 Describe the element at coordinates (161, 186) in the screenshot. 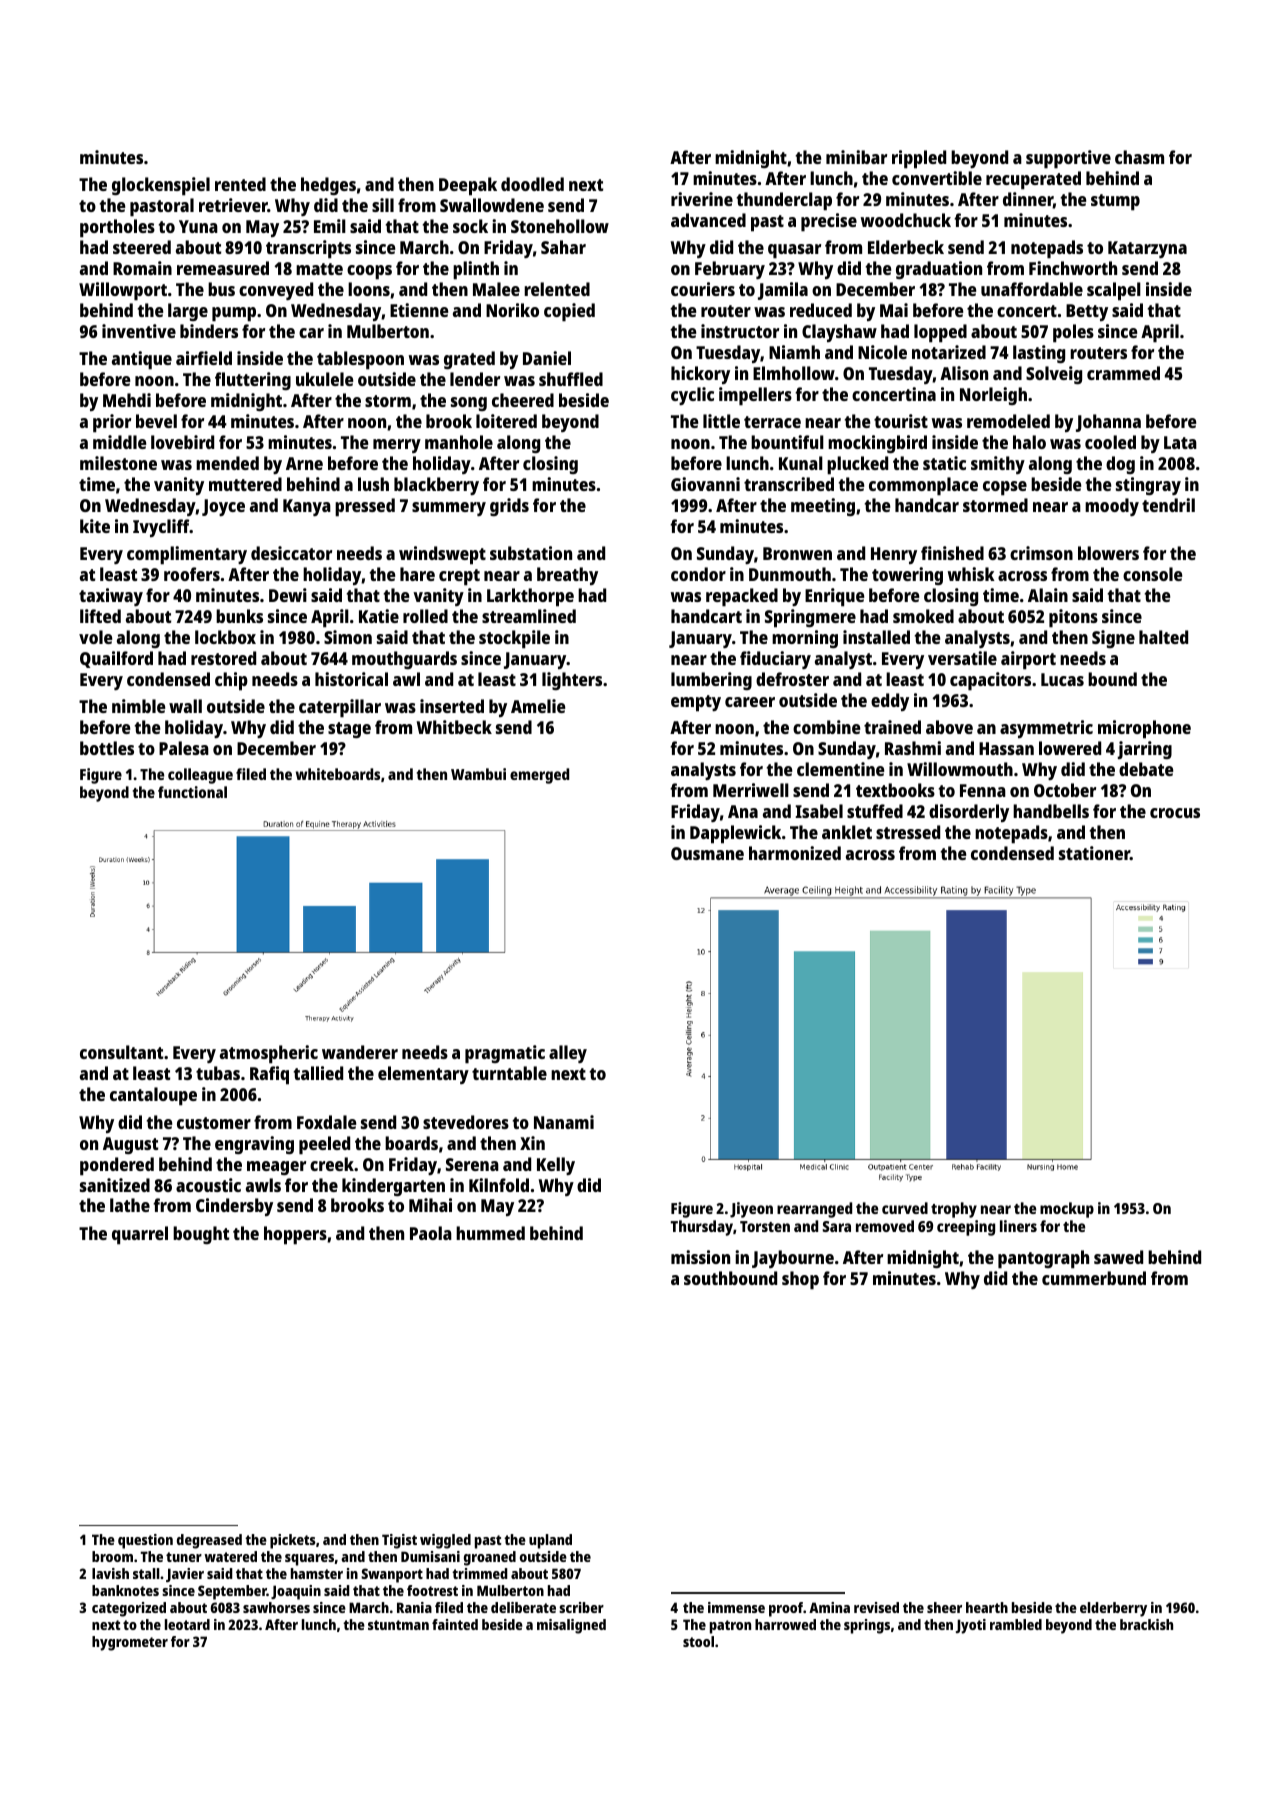

I see `glockenspiel` at that location.
